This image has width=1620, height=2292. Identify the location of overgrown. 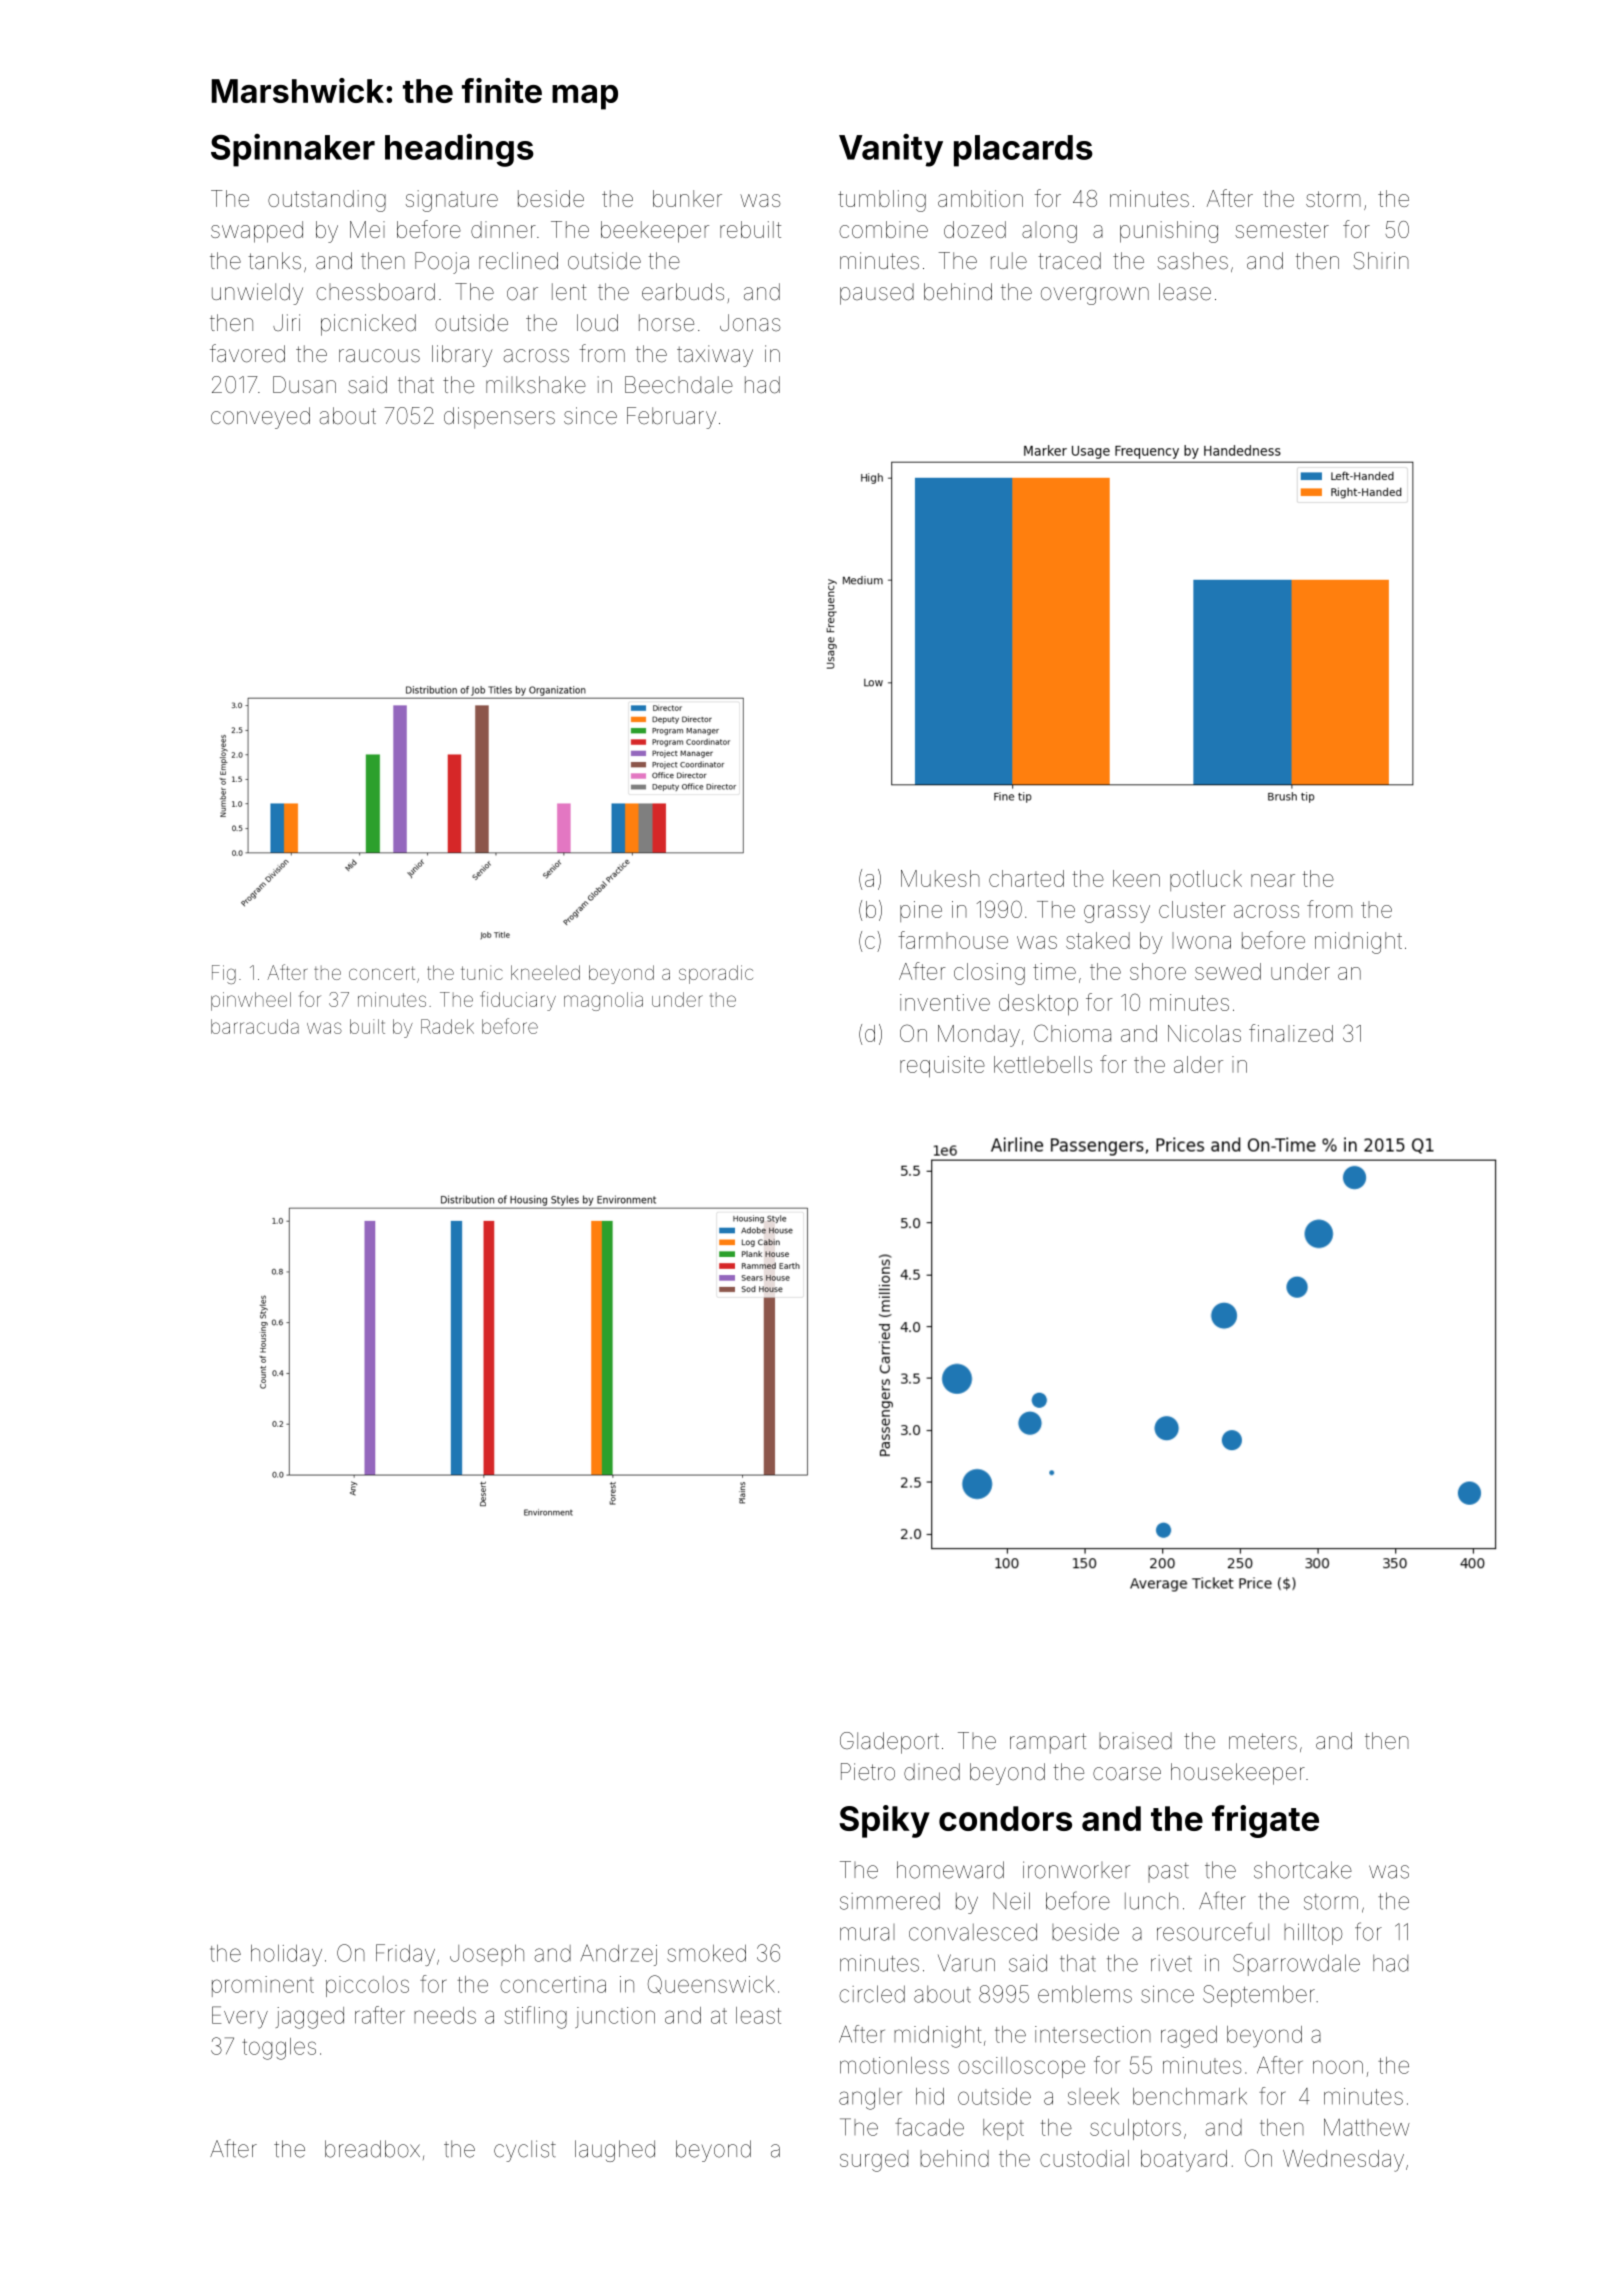
(1095, 296).
